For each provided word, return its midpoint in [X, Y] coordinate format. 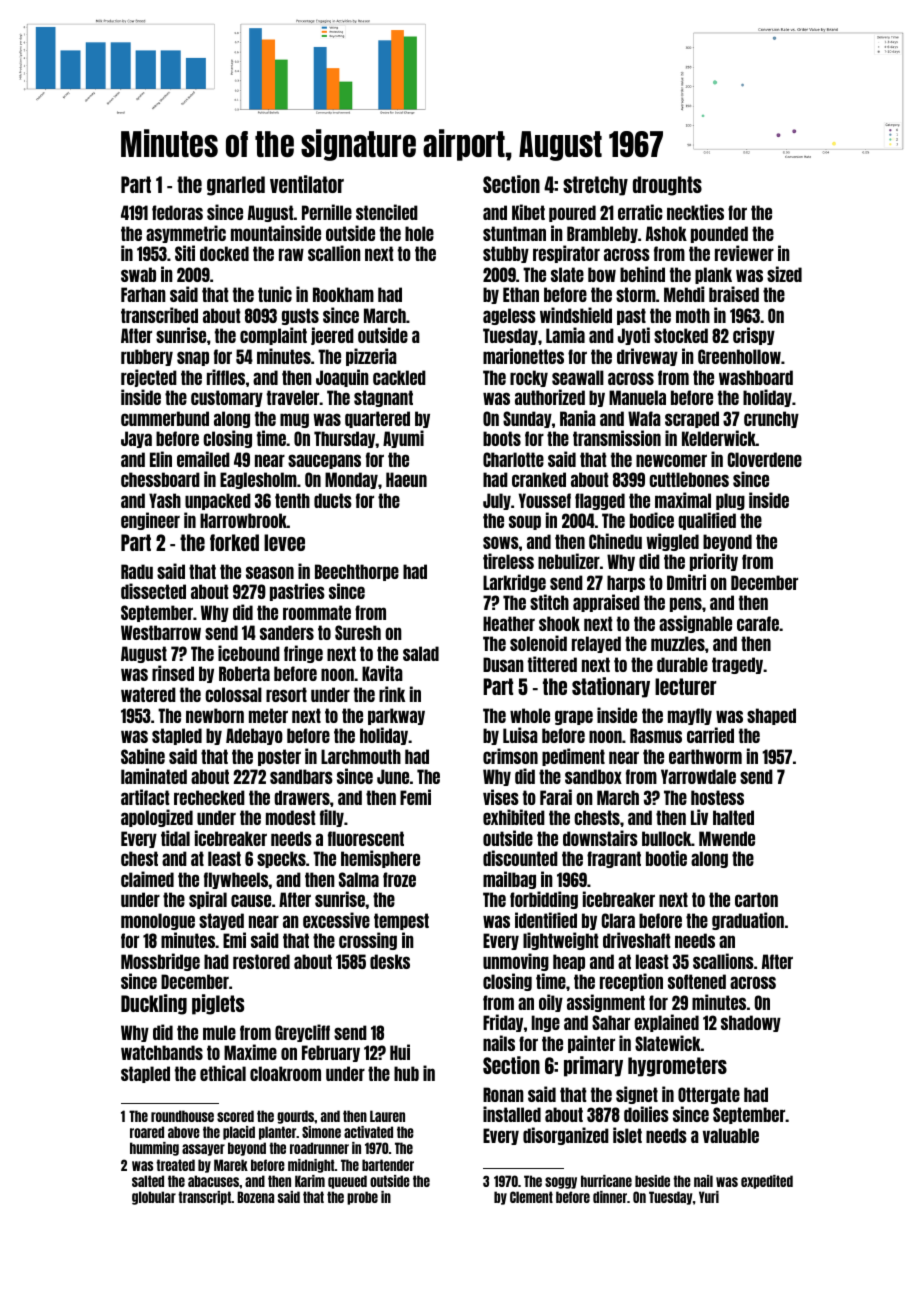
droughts [667, 186]
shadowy [751, 1023]
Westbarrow [161, 632]
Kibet [528, 212]
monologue [158, 921]
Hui [400, 1052]
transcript [204, 1198]
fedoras [177, 212]
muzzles [678, 643]
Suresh [358, 632]
